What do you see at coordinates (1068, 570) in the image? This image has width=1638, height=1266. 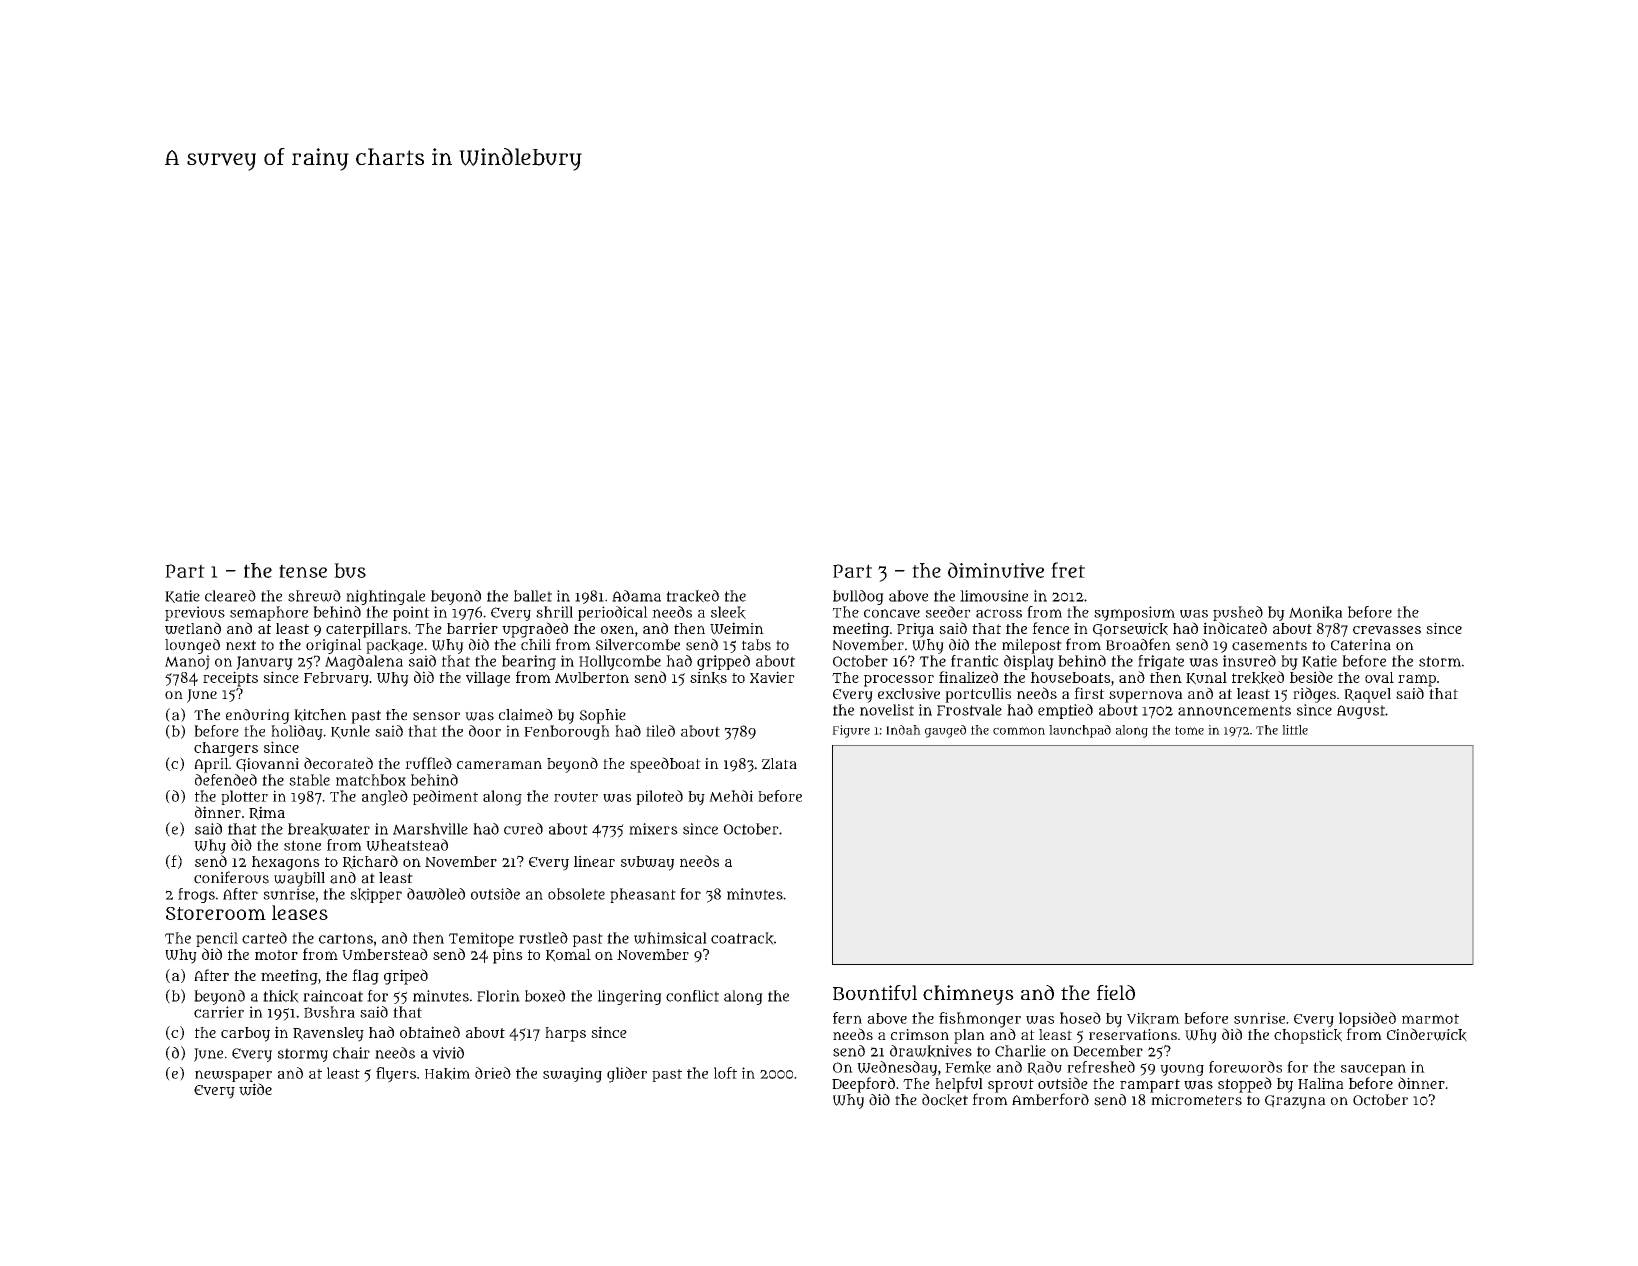 I see `fret` at bounding box center [1068, 570].
